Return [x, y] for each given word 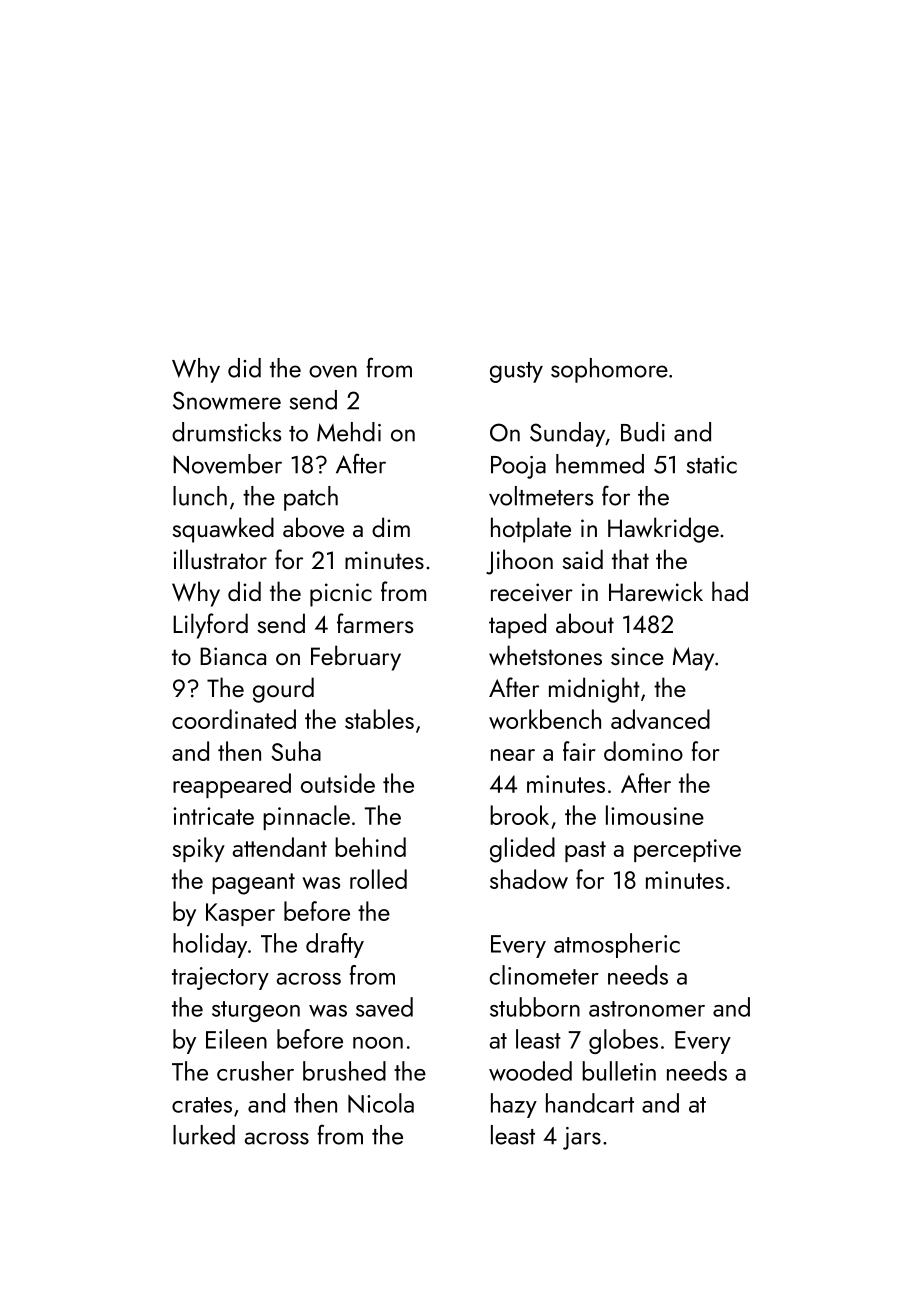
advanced [660, 719]
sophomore [609, 370]
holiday [210, 945]
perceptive [687, 850]
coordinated [234, 719]
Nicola [381, 1103]
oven [333, 371]
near [513, 755]
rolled [378, 879]
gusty [516, 372]
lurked [204, 1135]
